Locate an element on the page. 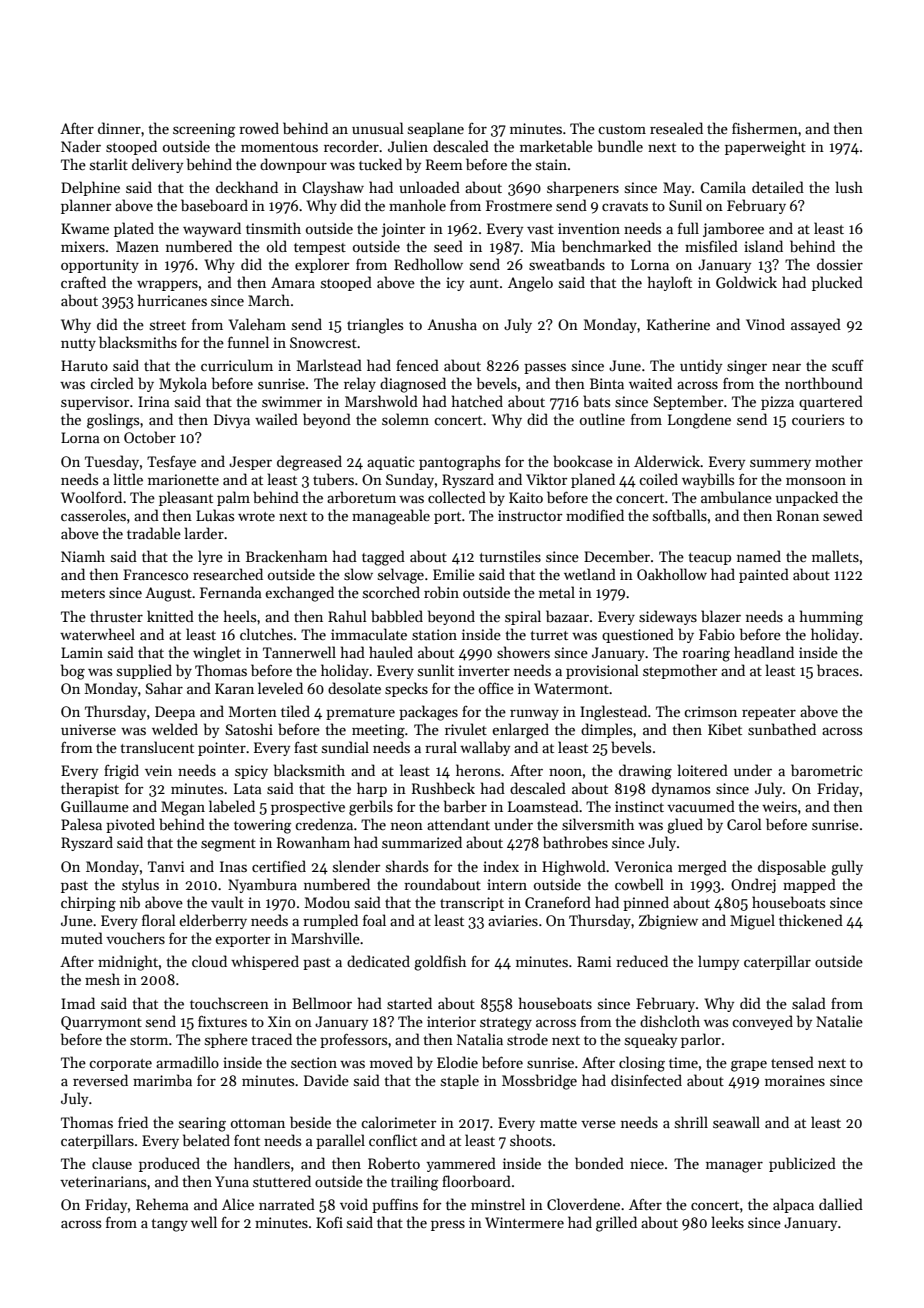 This document has height=1308, width=924. corporate is located at coordinates (120, 1065).
